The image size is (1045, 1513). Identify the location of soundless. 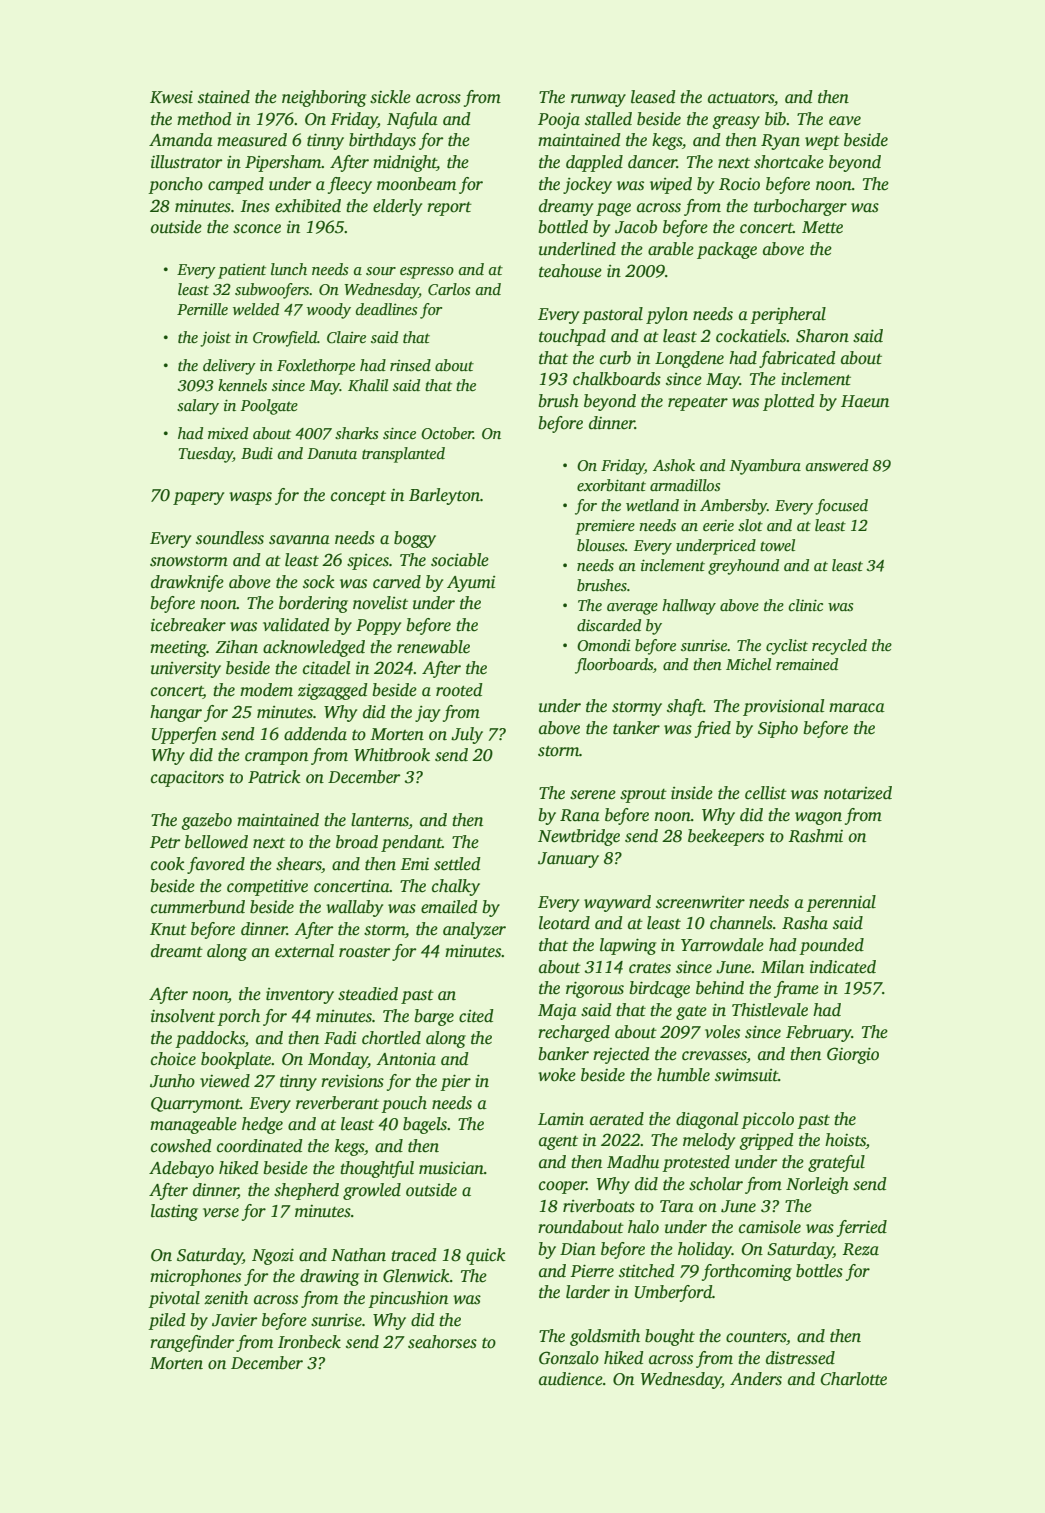
(230, 538).
